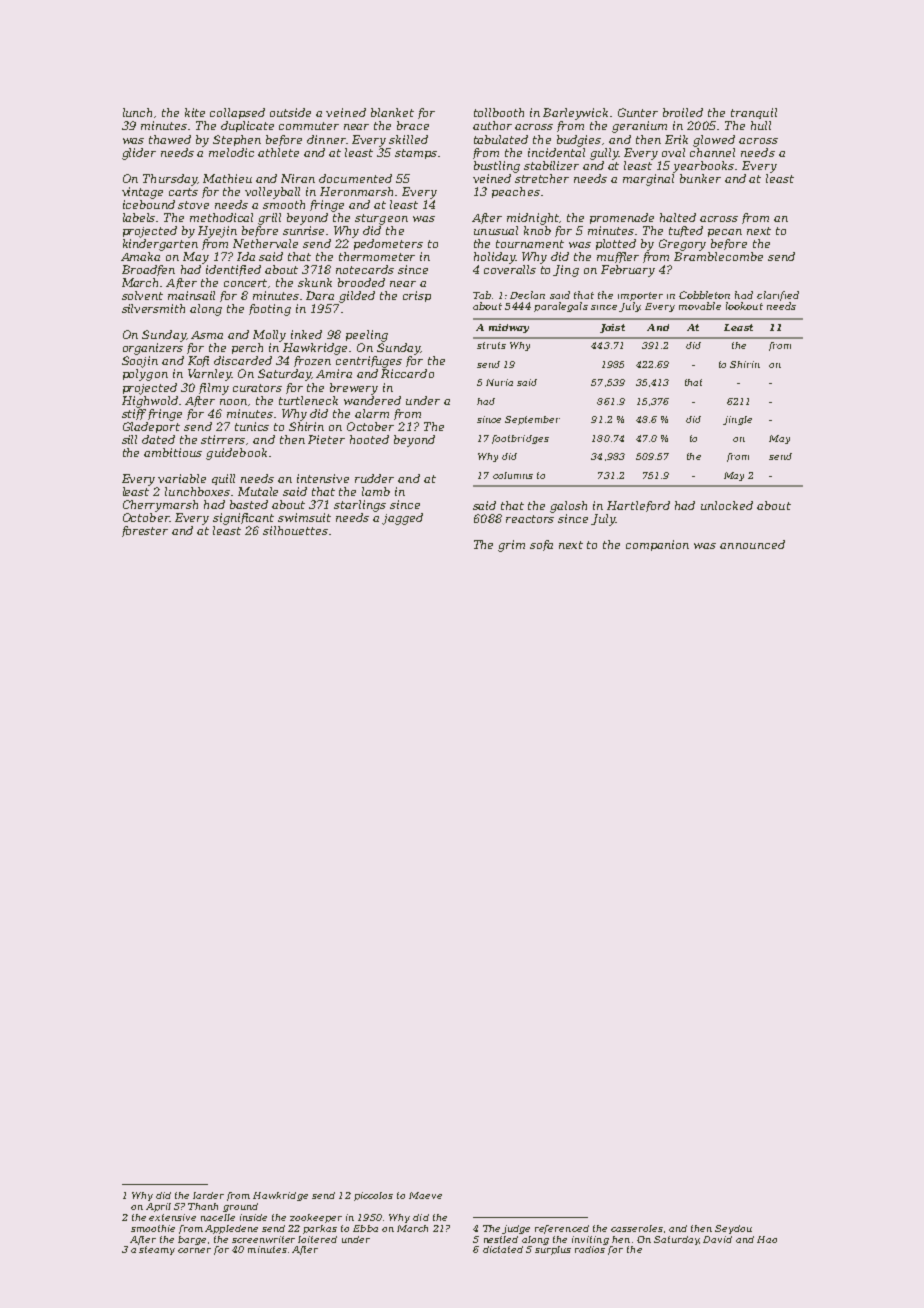 Image resolution: width=924 pixels, height=1308 pixels. I want to click on forester, so click(145, 531).
